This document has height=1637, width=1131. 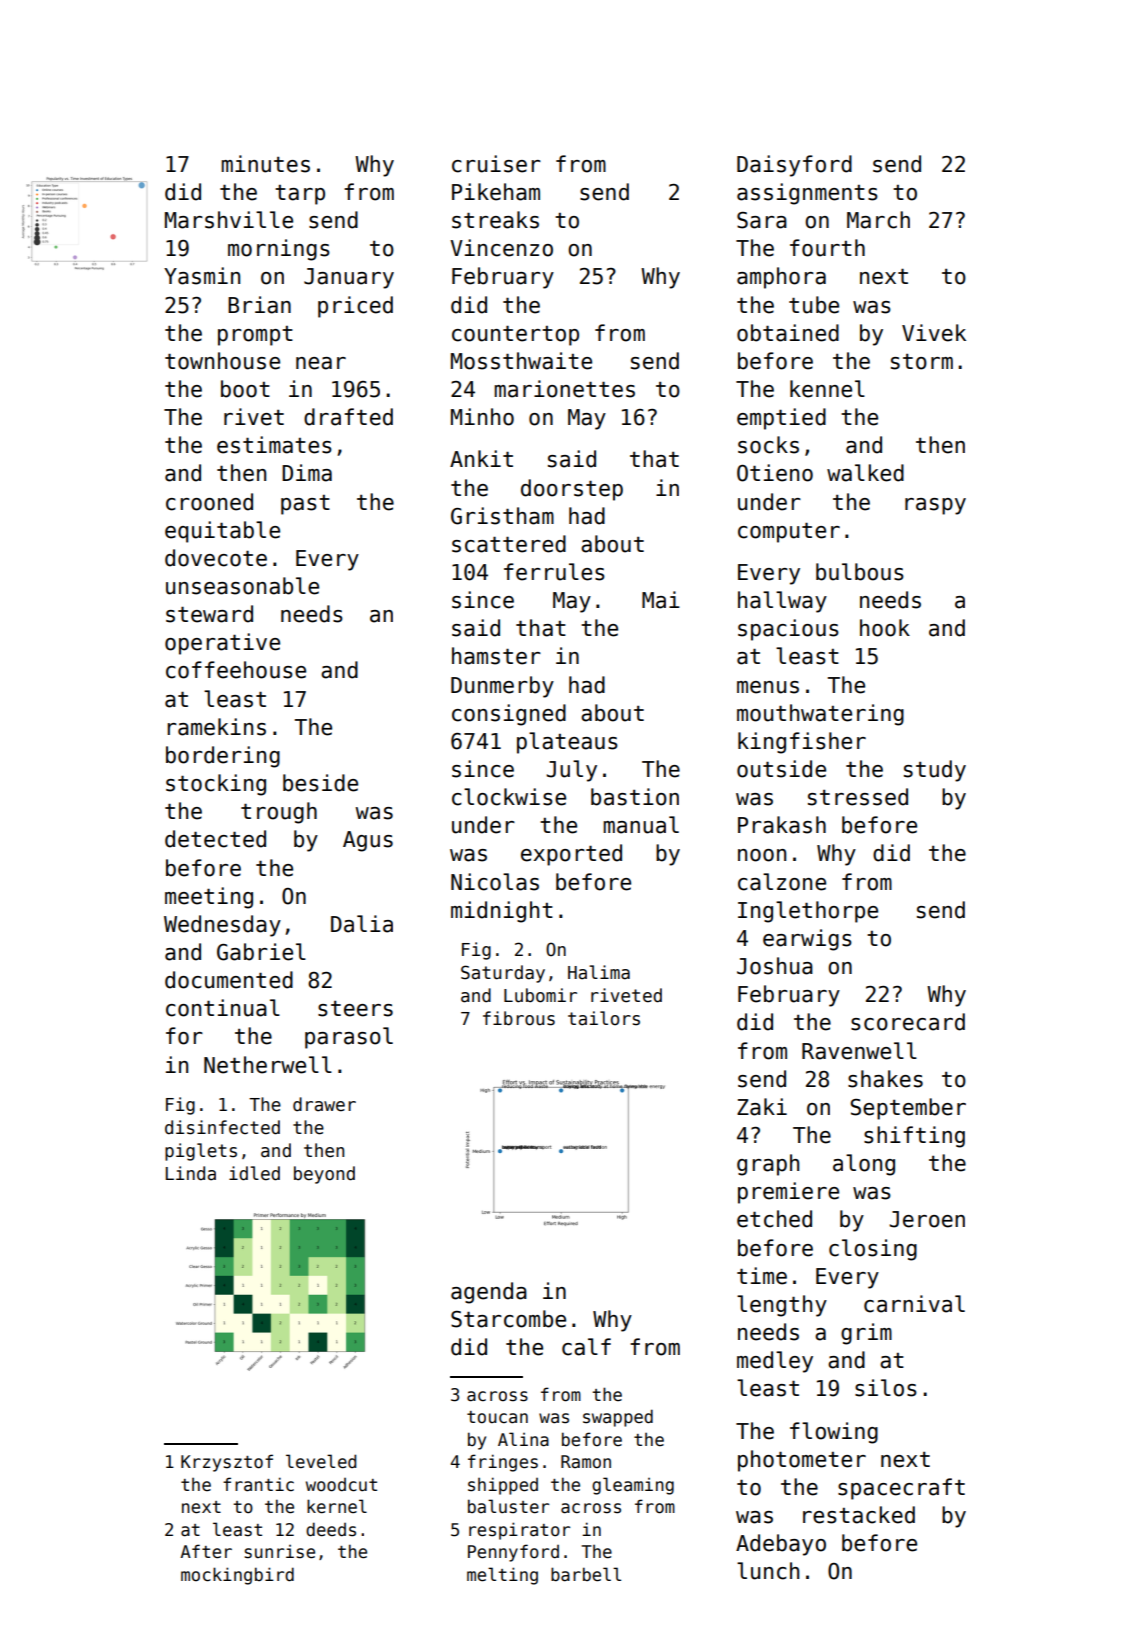 What do you see at coordinates (768, 1571) in the document?
I see `lunch` at bounding box center [768, 1571].
